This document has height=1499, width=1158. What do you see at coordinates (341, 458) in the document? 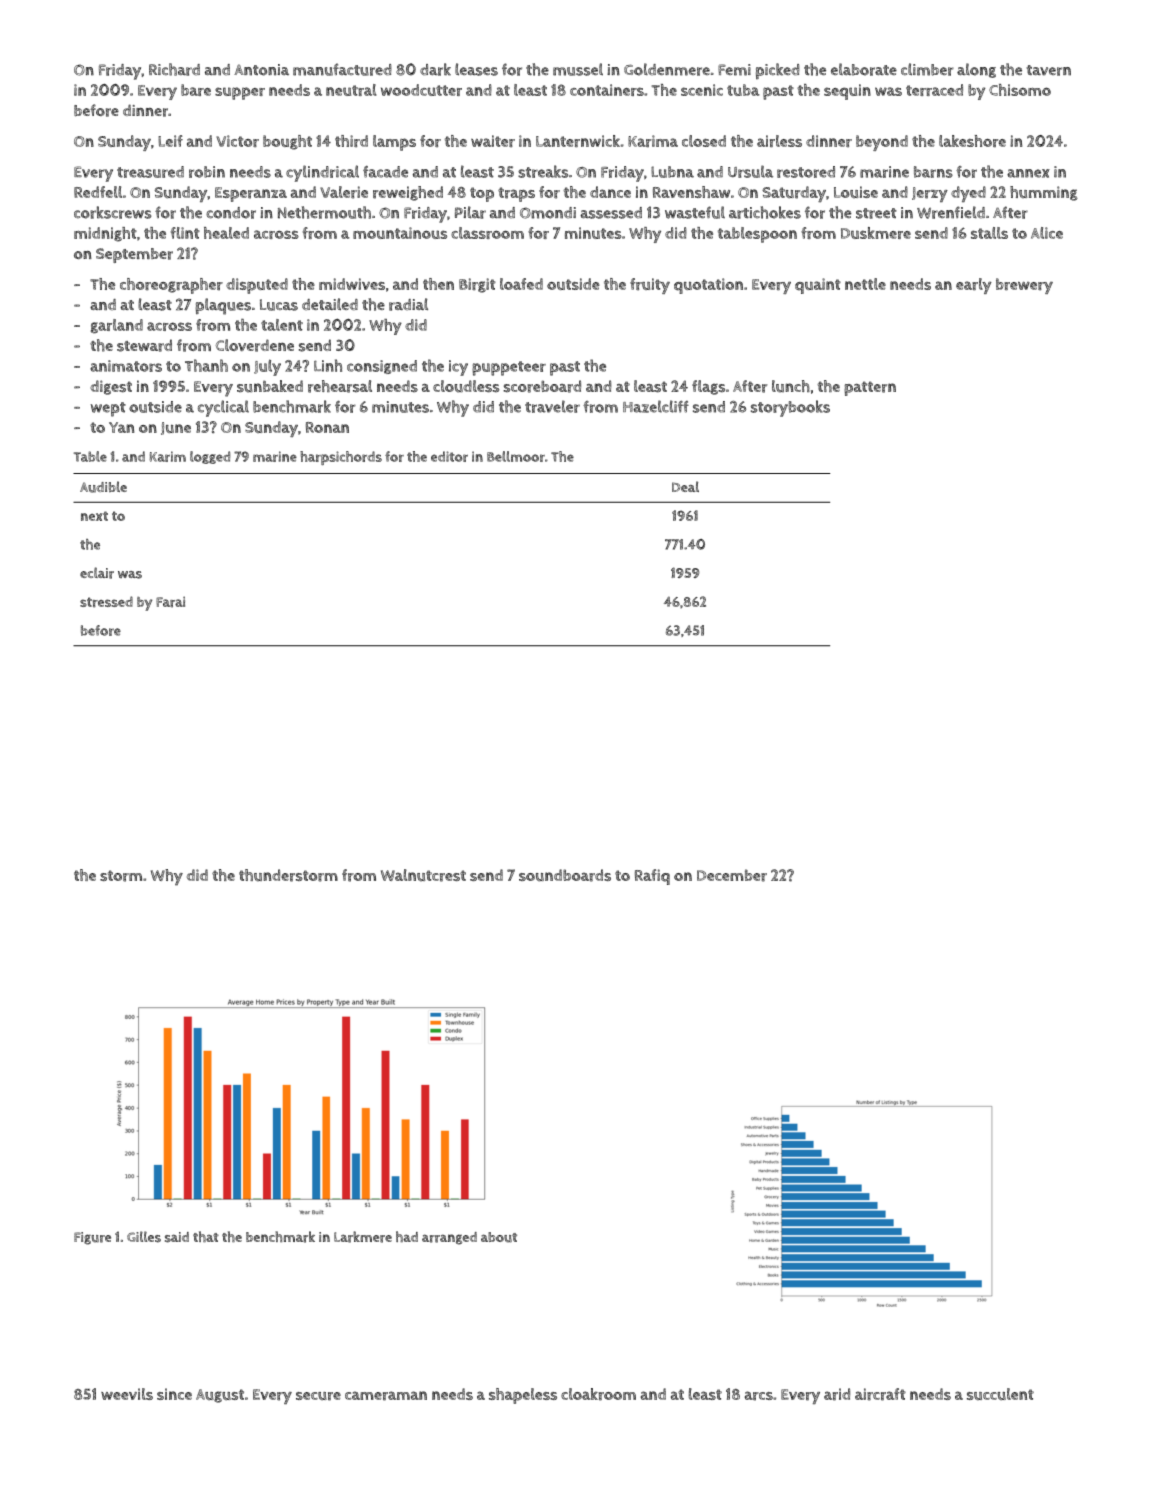
I see `harpsichords` at bounding box center [341, 458].
